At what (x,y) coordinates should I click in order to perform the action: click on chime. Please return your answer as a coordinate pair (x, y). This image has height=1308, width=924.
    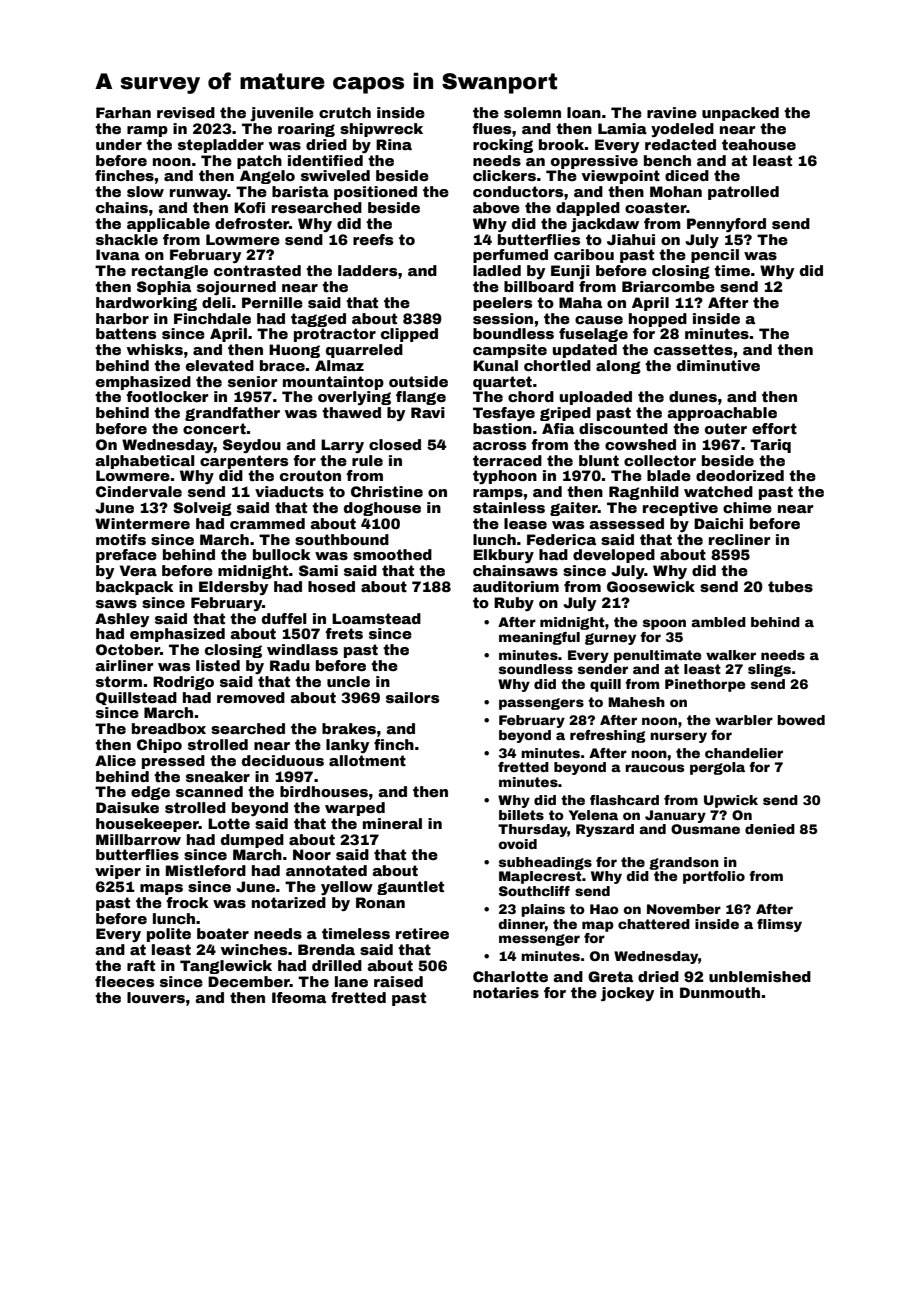
    Looking at the image, I should click on (747, 507).
